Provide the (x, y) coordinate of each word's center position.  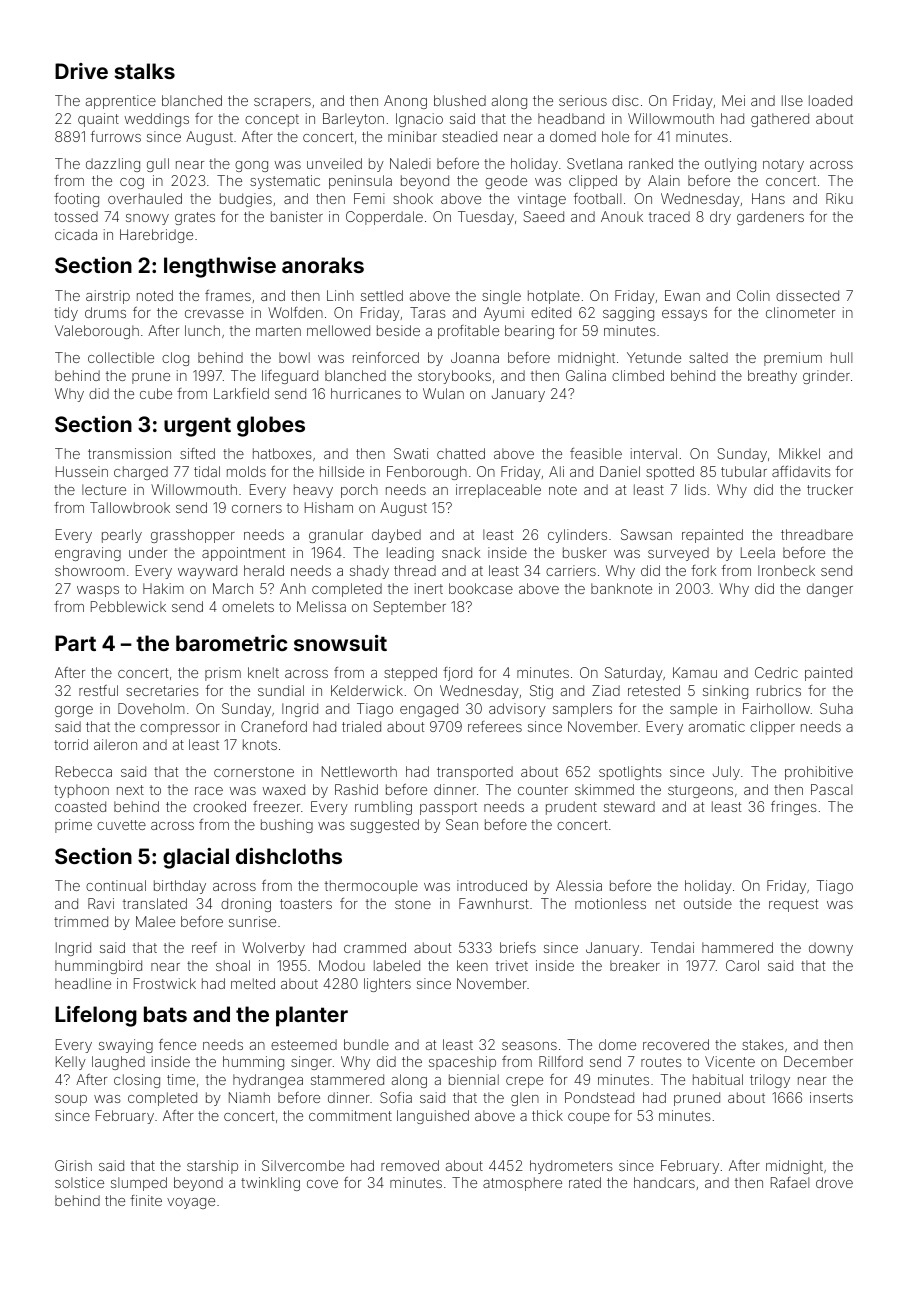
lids (695, 489)
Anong (405, 102)
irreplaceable (498, 491)
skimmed (604, 789)
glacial (196, 858)
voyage (191, 1203)
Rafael (790, 1182)
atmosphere (522, 1184)
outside (708, 903)
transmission (129, 453)
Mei (733, 100)
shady (369, 572)
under (148, 552)
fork (703, 570)
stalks (144, 71)
